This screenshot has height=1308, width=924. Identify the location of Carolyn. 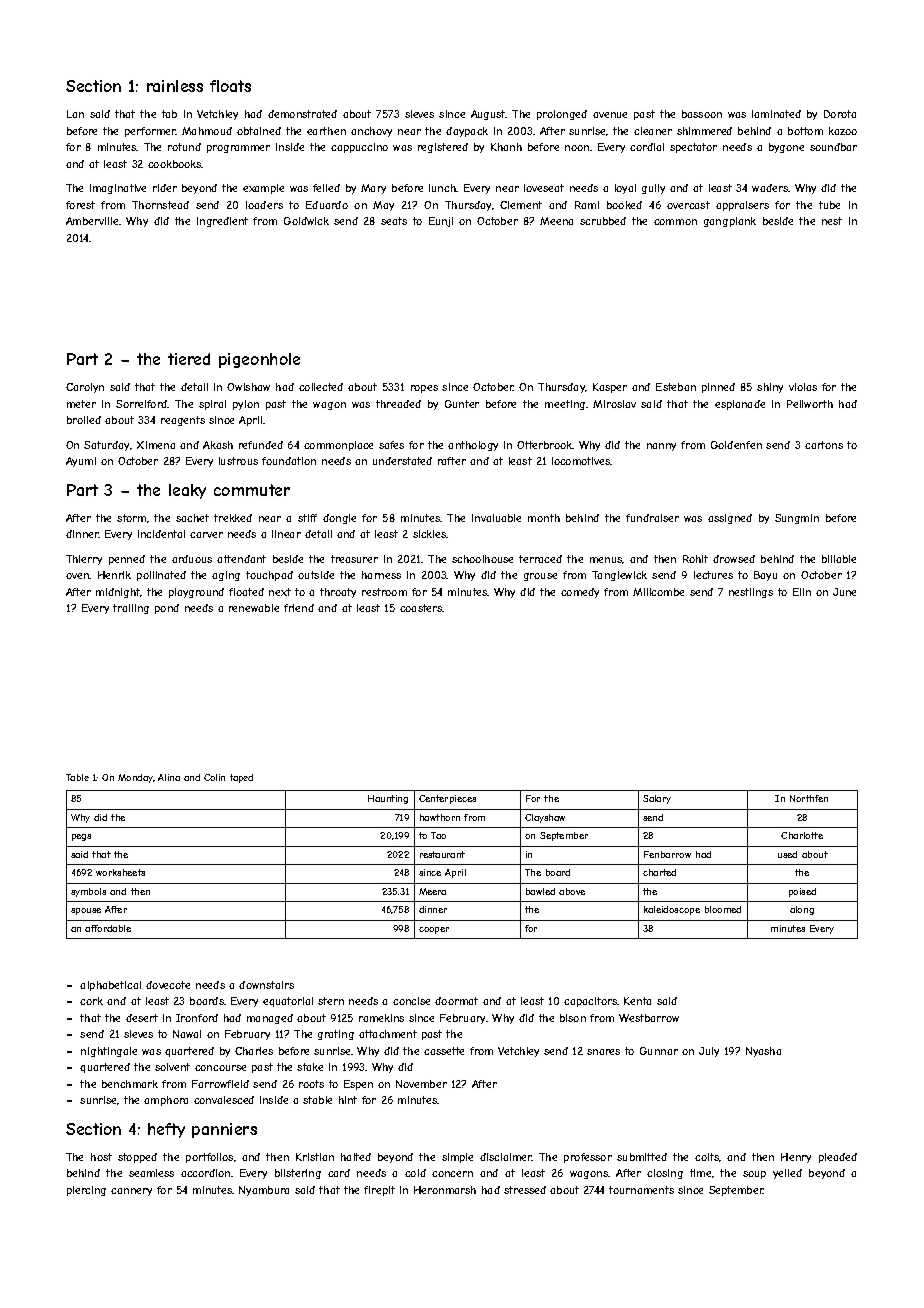
(85, 388).
